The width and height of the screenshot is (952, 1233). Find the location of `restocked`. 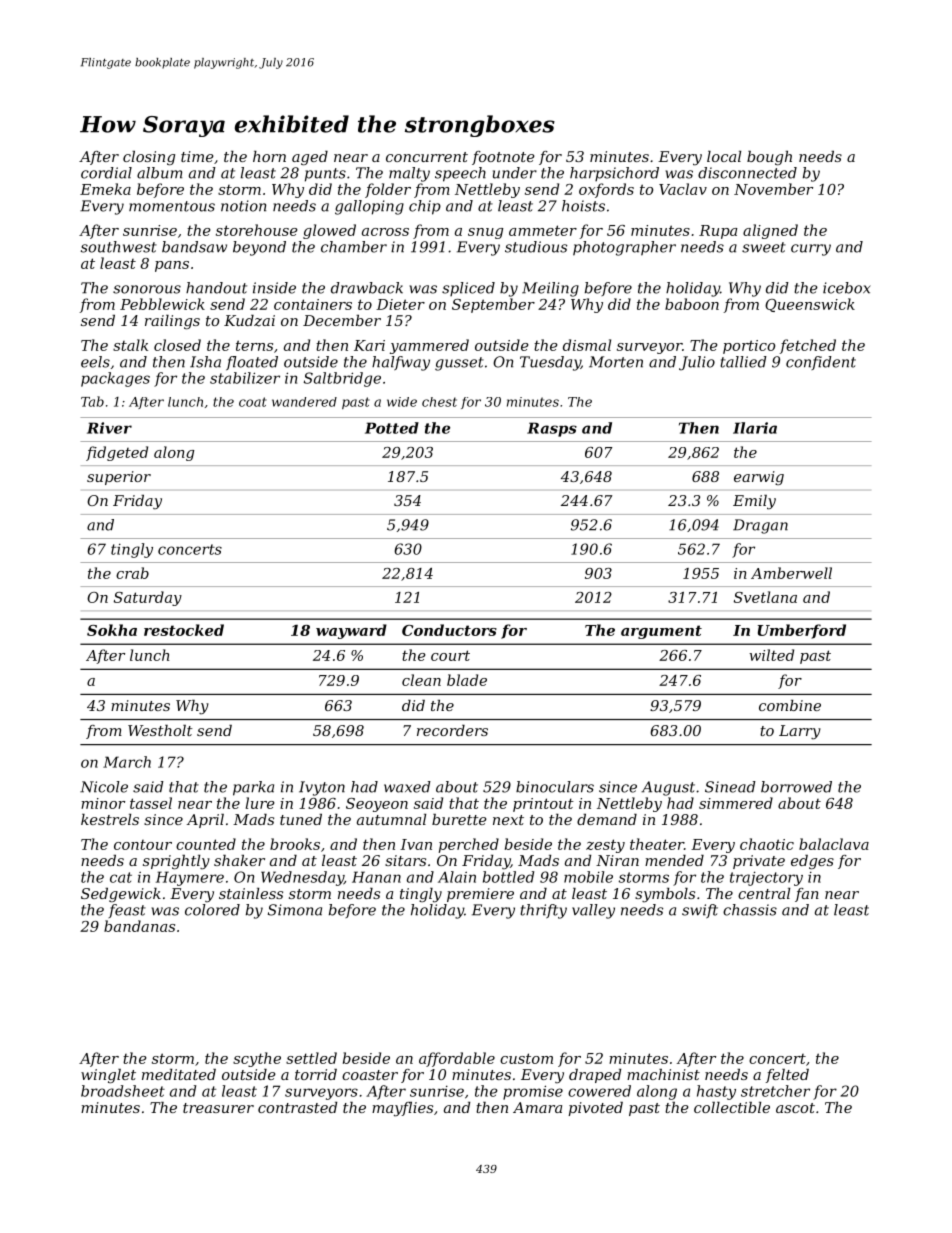

restocked is located at coordinates (184, 630).
